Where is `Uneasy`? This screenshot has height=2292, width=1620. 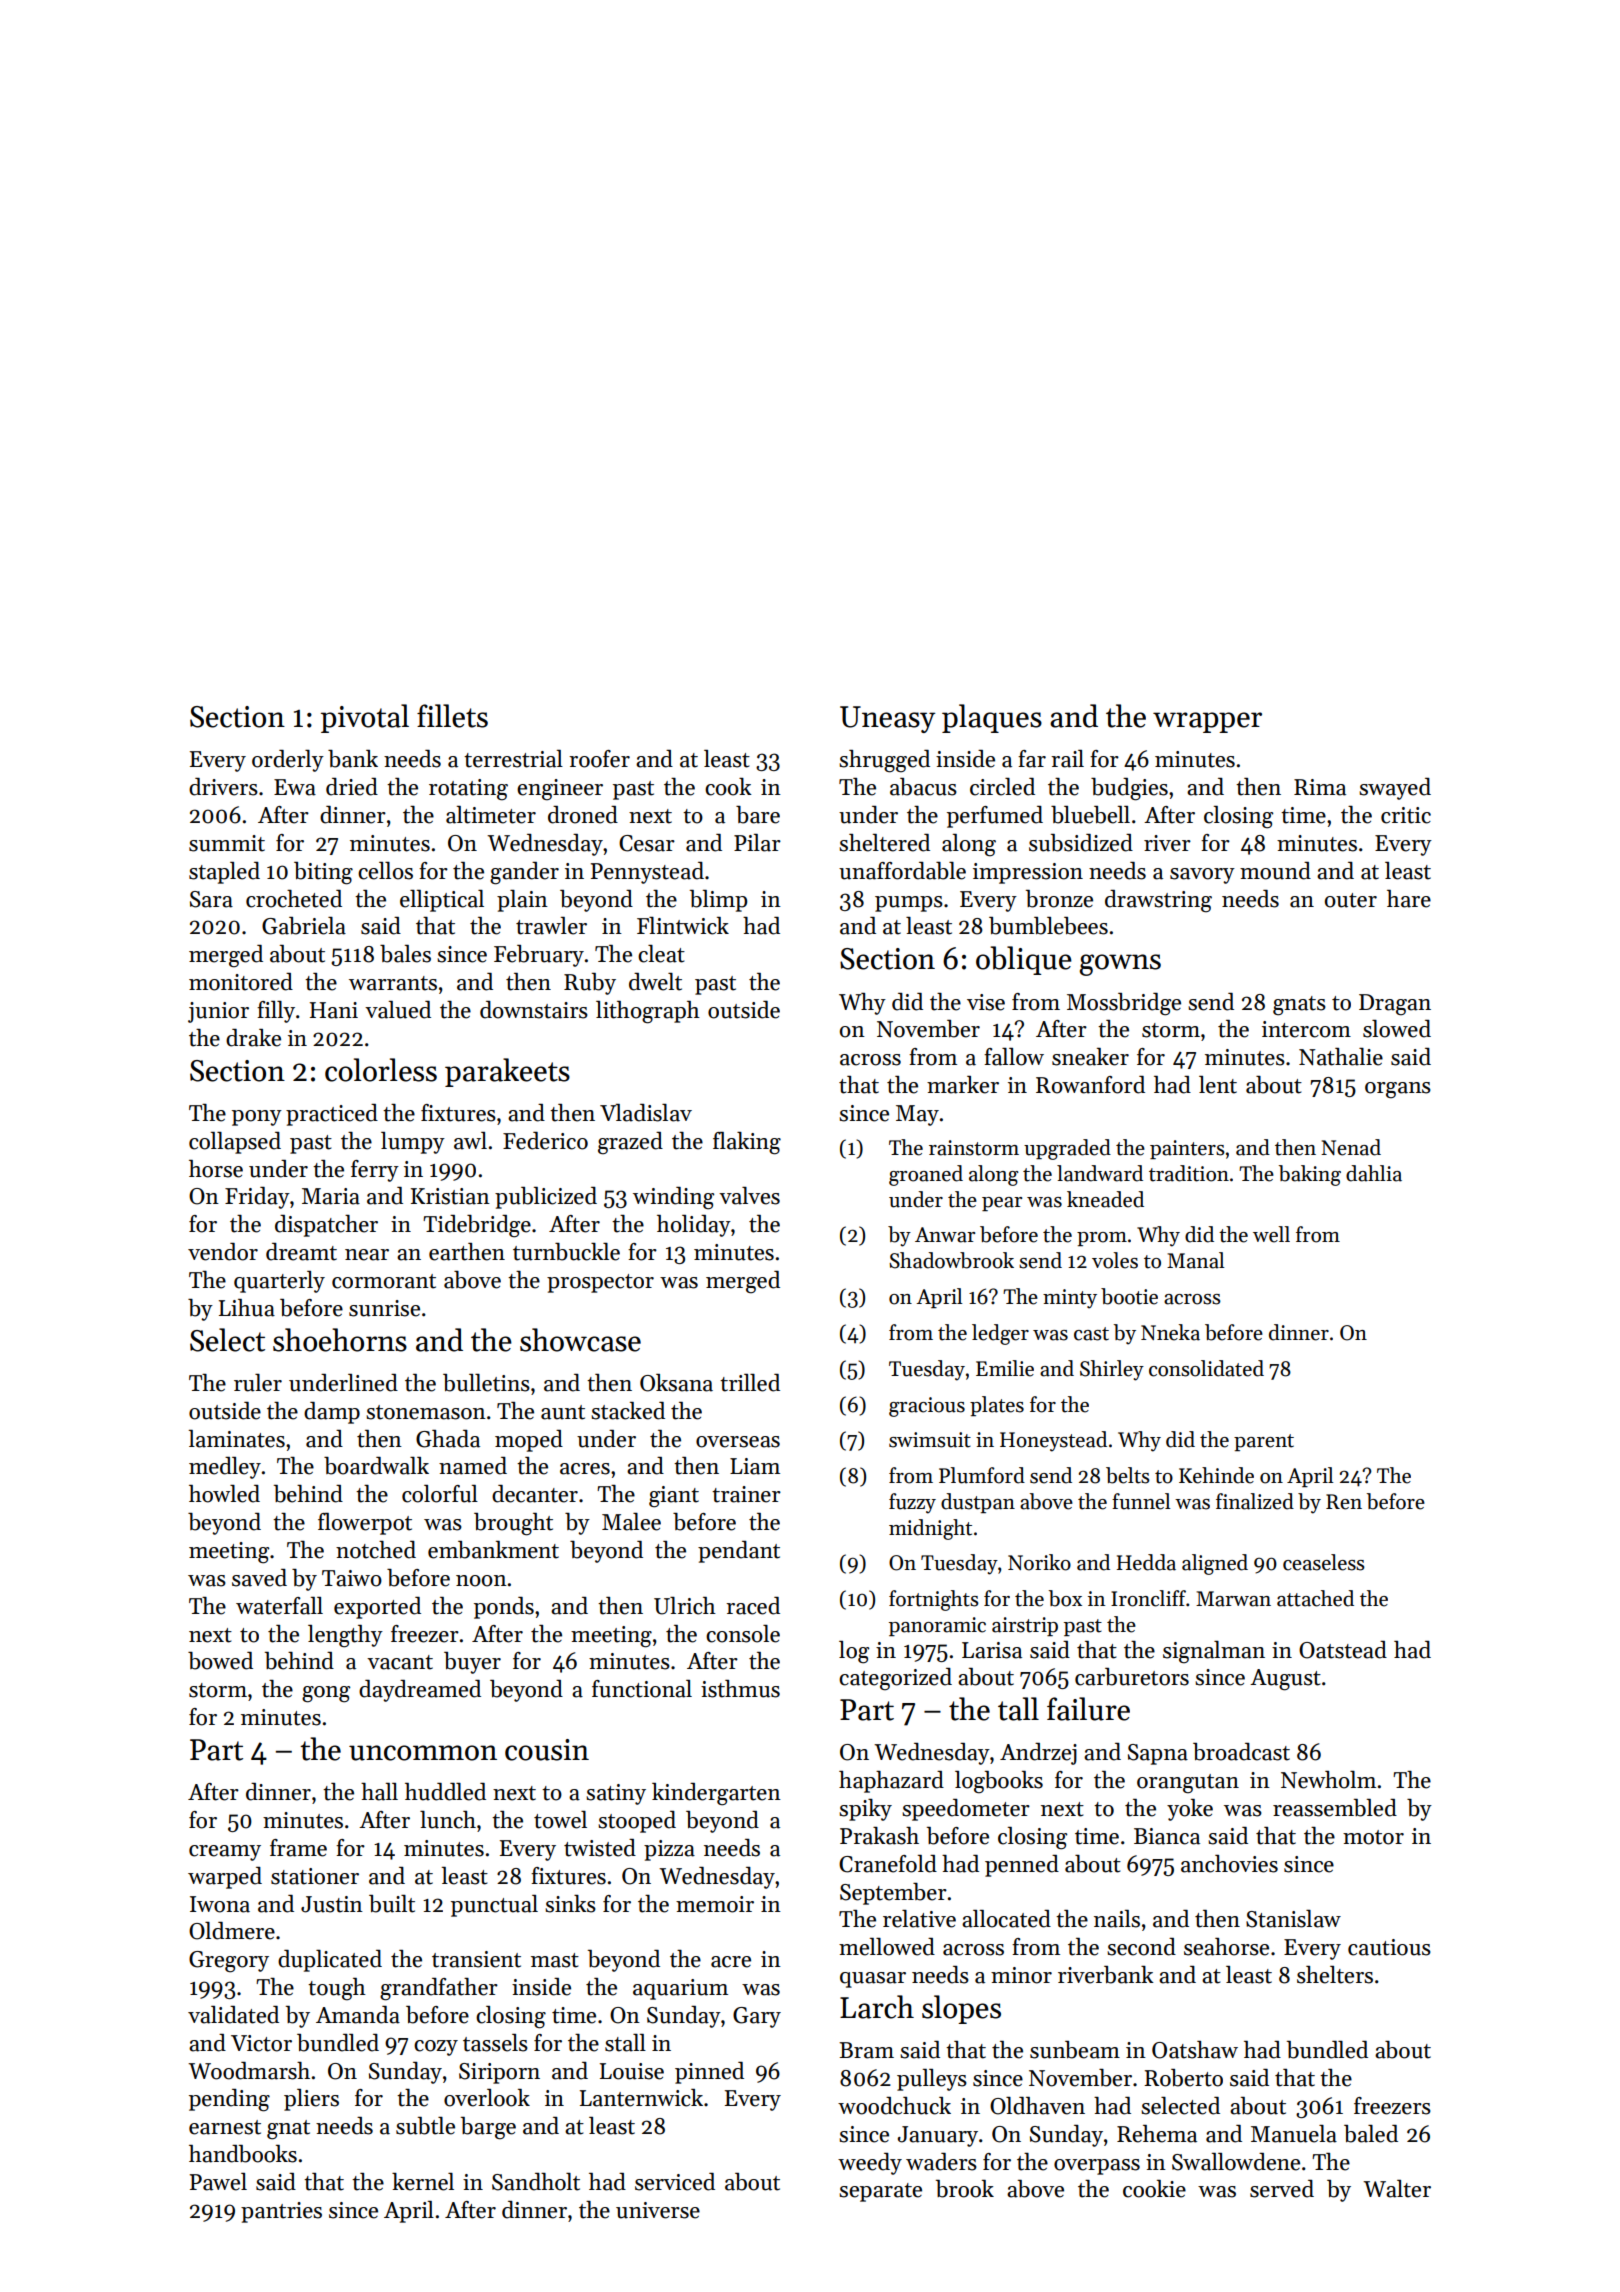 Uneasy is located at coordinates (887, 719).
